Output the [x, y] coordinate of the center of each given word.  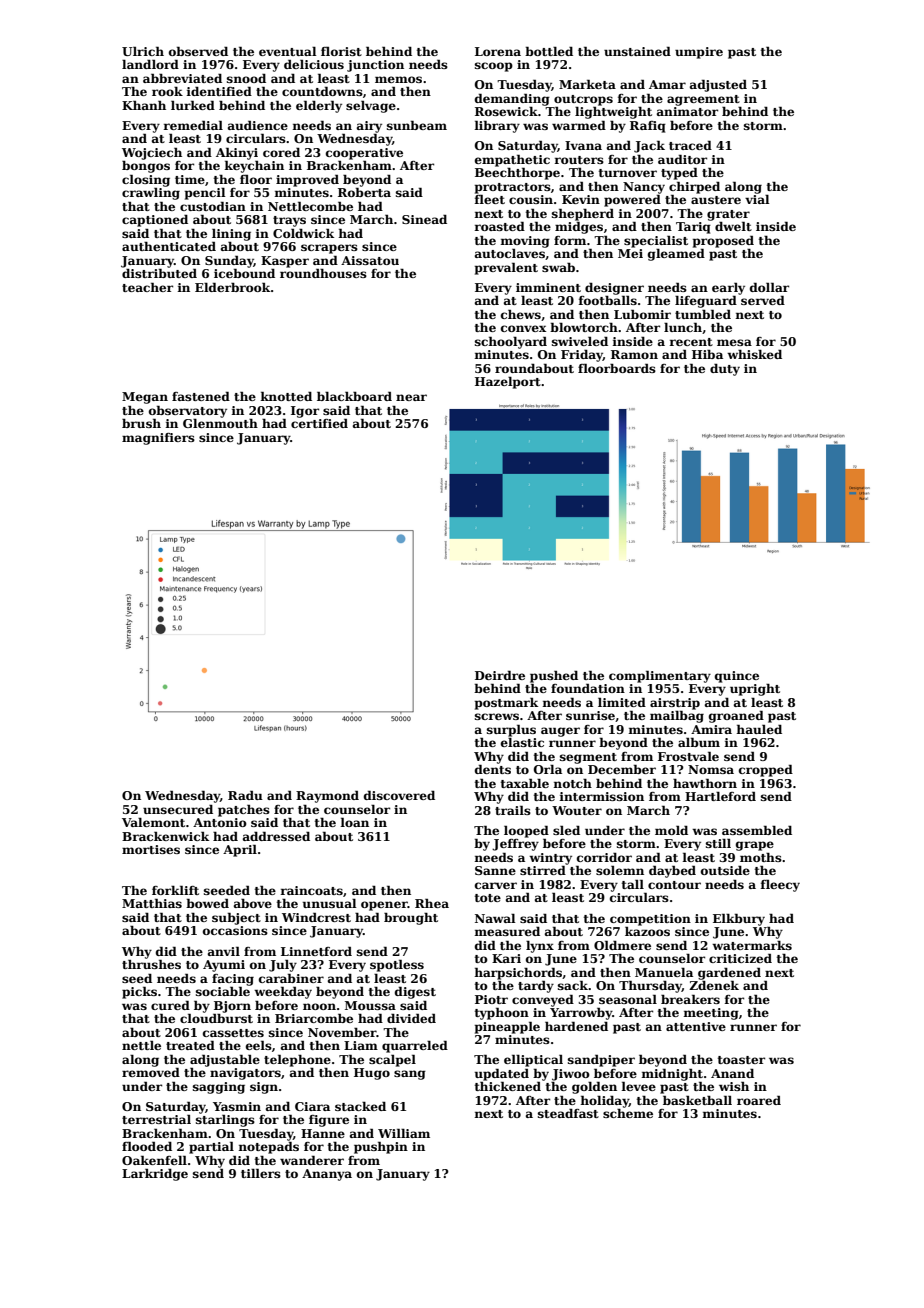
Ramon [634, 354]
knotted [286, 396]
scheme [628, 1113]
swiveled [580, 341]
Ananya [327, 1175]
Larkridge [155, 1174]
